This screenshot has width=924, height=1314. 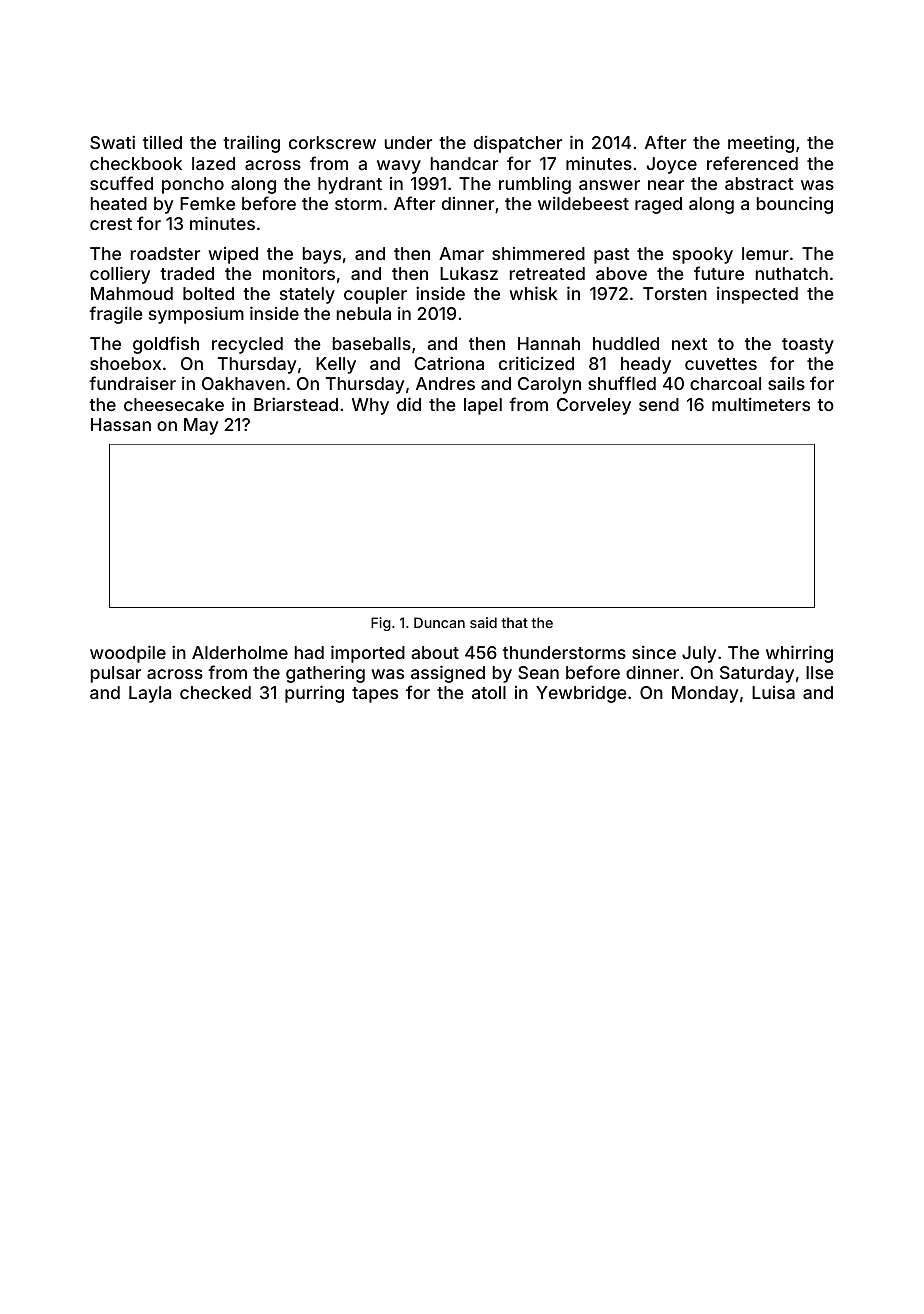 I want to click on multimeters, so click(x=761, y=404).
